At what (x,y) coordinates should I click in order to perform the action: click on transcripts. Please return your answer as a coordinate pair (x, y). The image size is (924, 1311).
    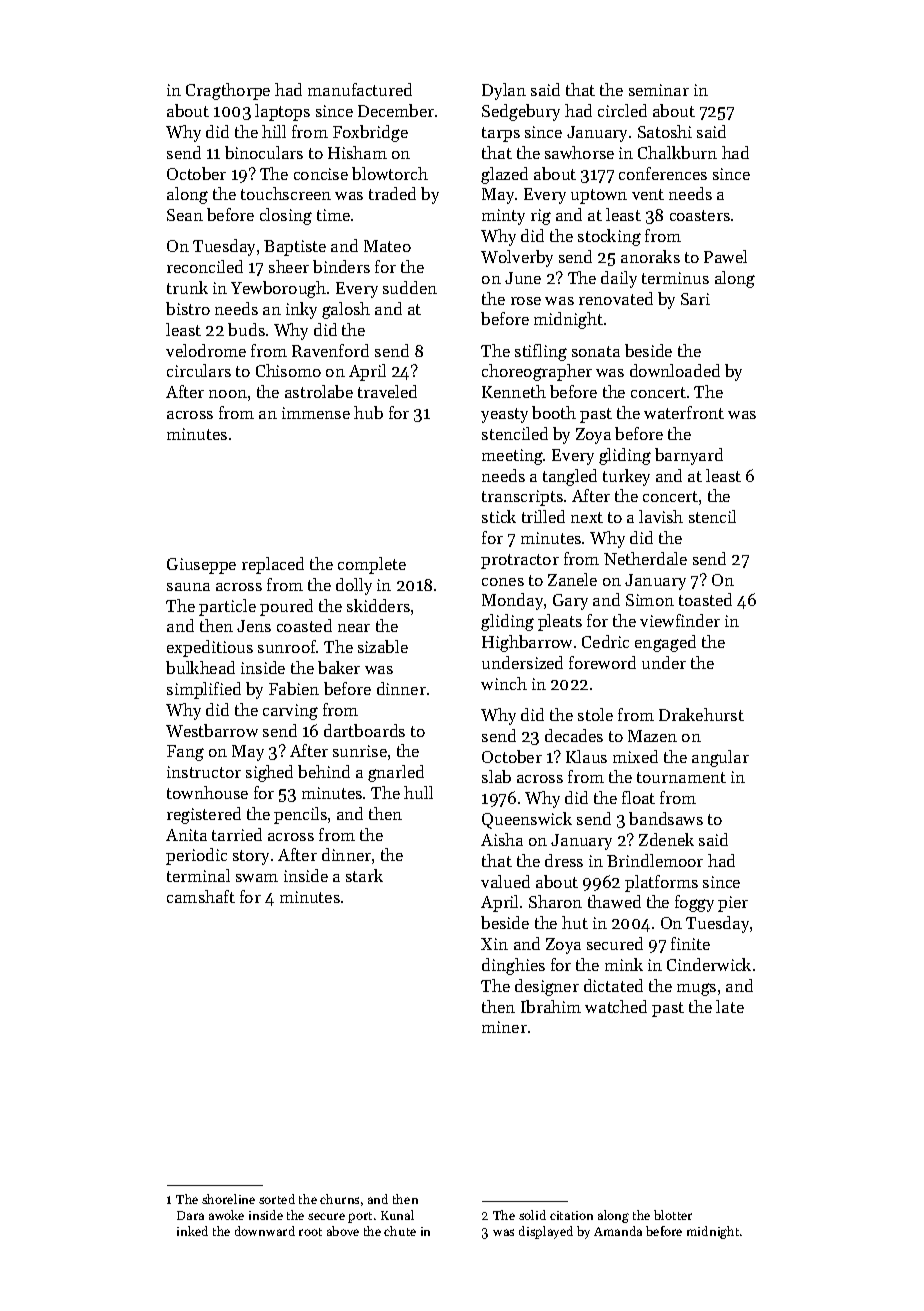
    Looking at the image, I should click on (522, 498).
